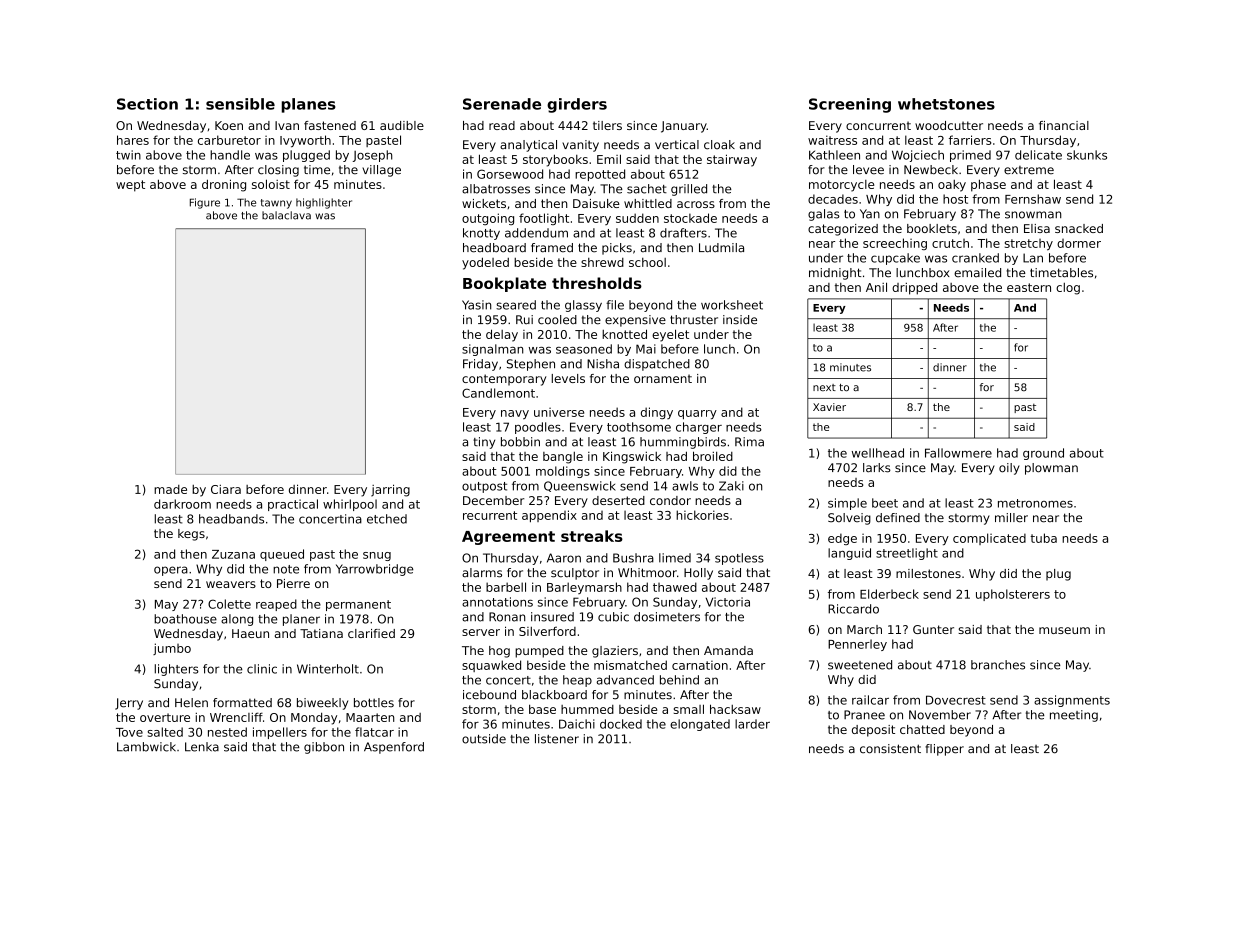 The height and width of the screenshot is (952, 1233). I want to click on wellhead, so click(878, 453).
